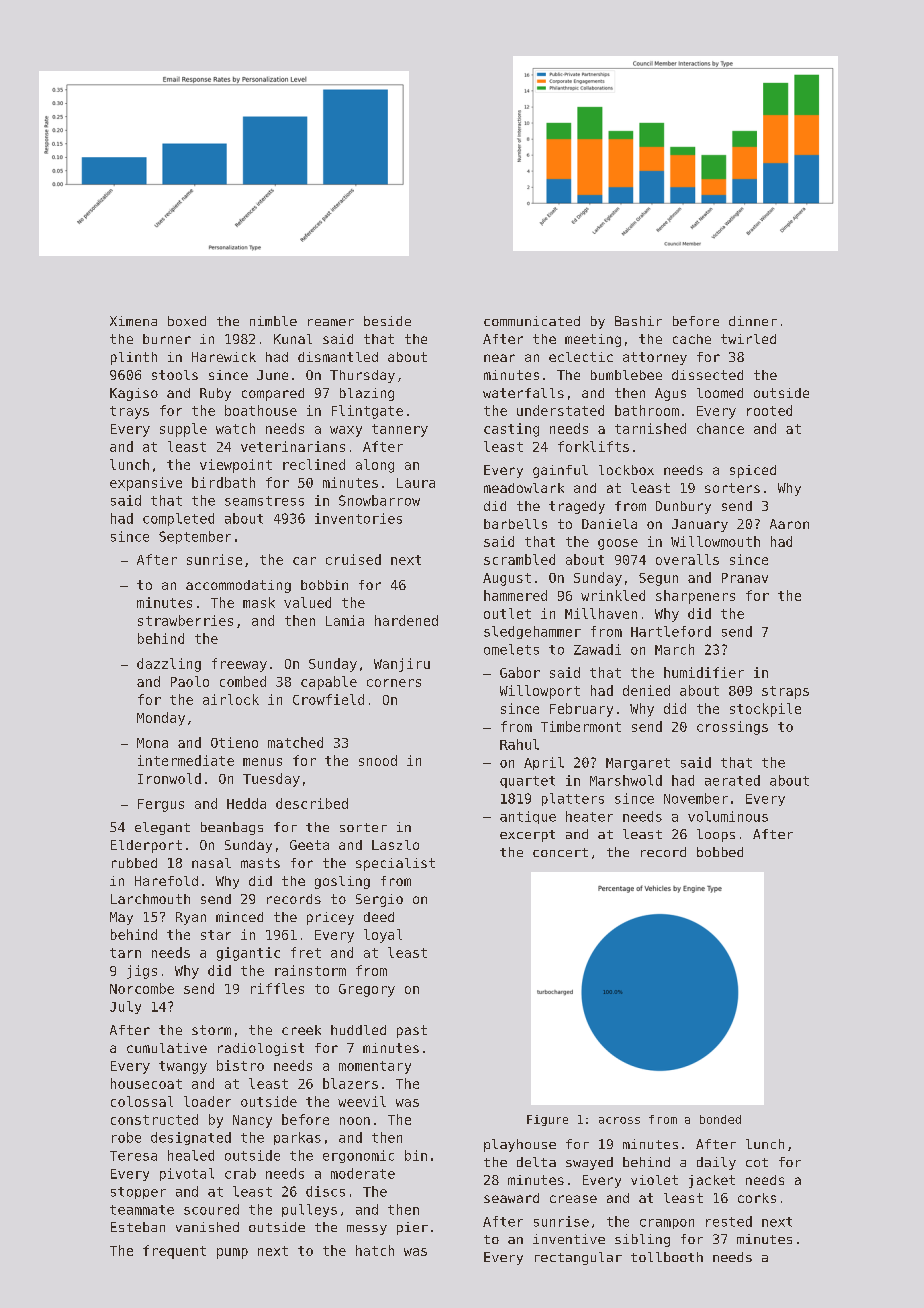 The width and height of the document is (924, 1308). Describe the element at coordinates (667, 1257) in the document. I see `tollbooth` at that location.
